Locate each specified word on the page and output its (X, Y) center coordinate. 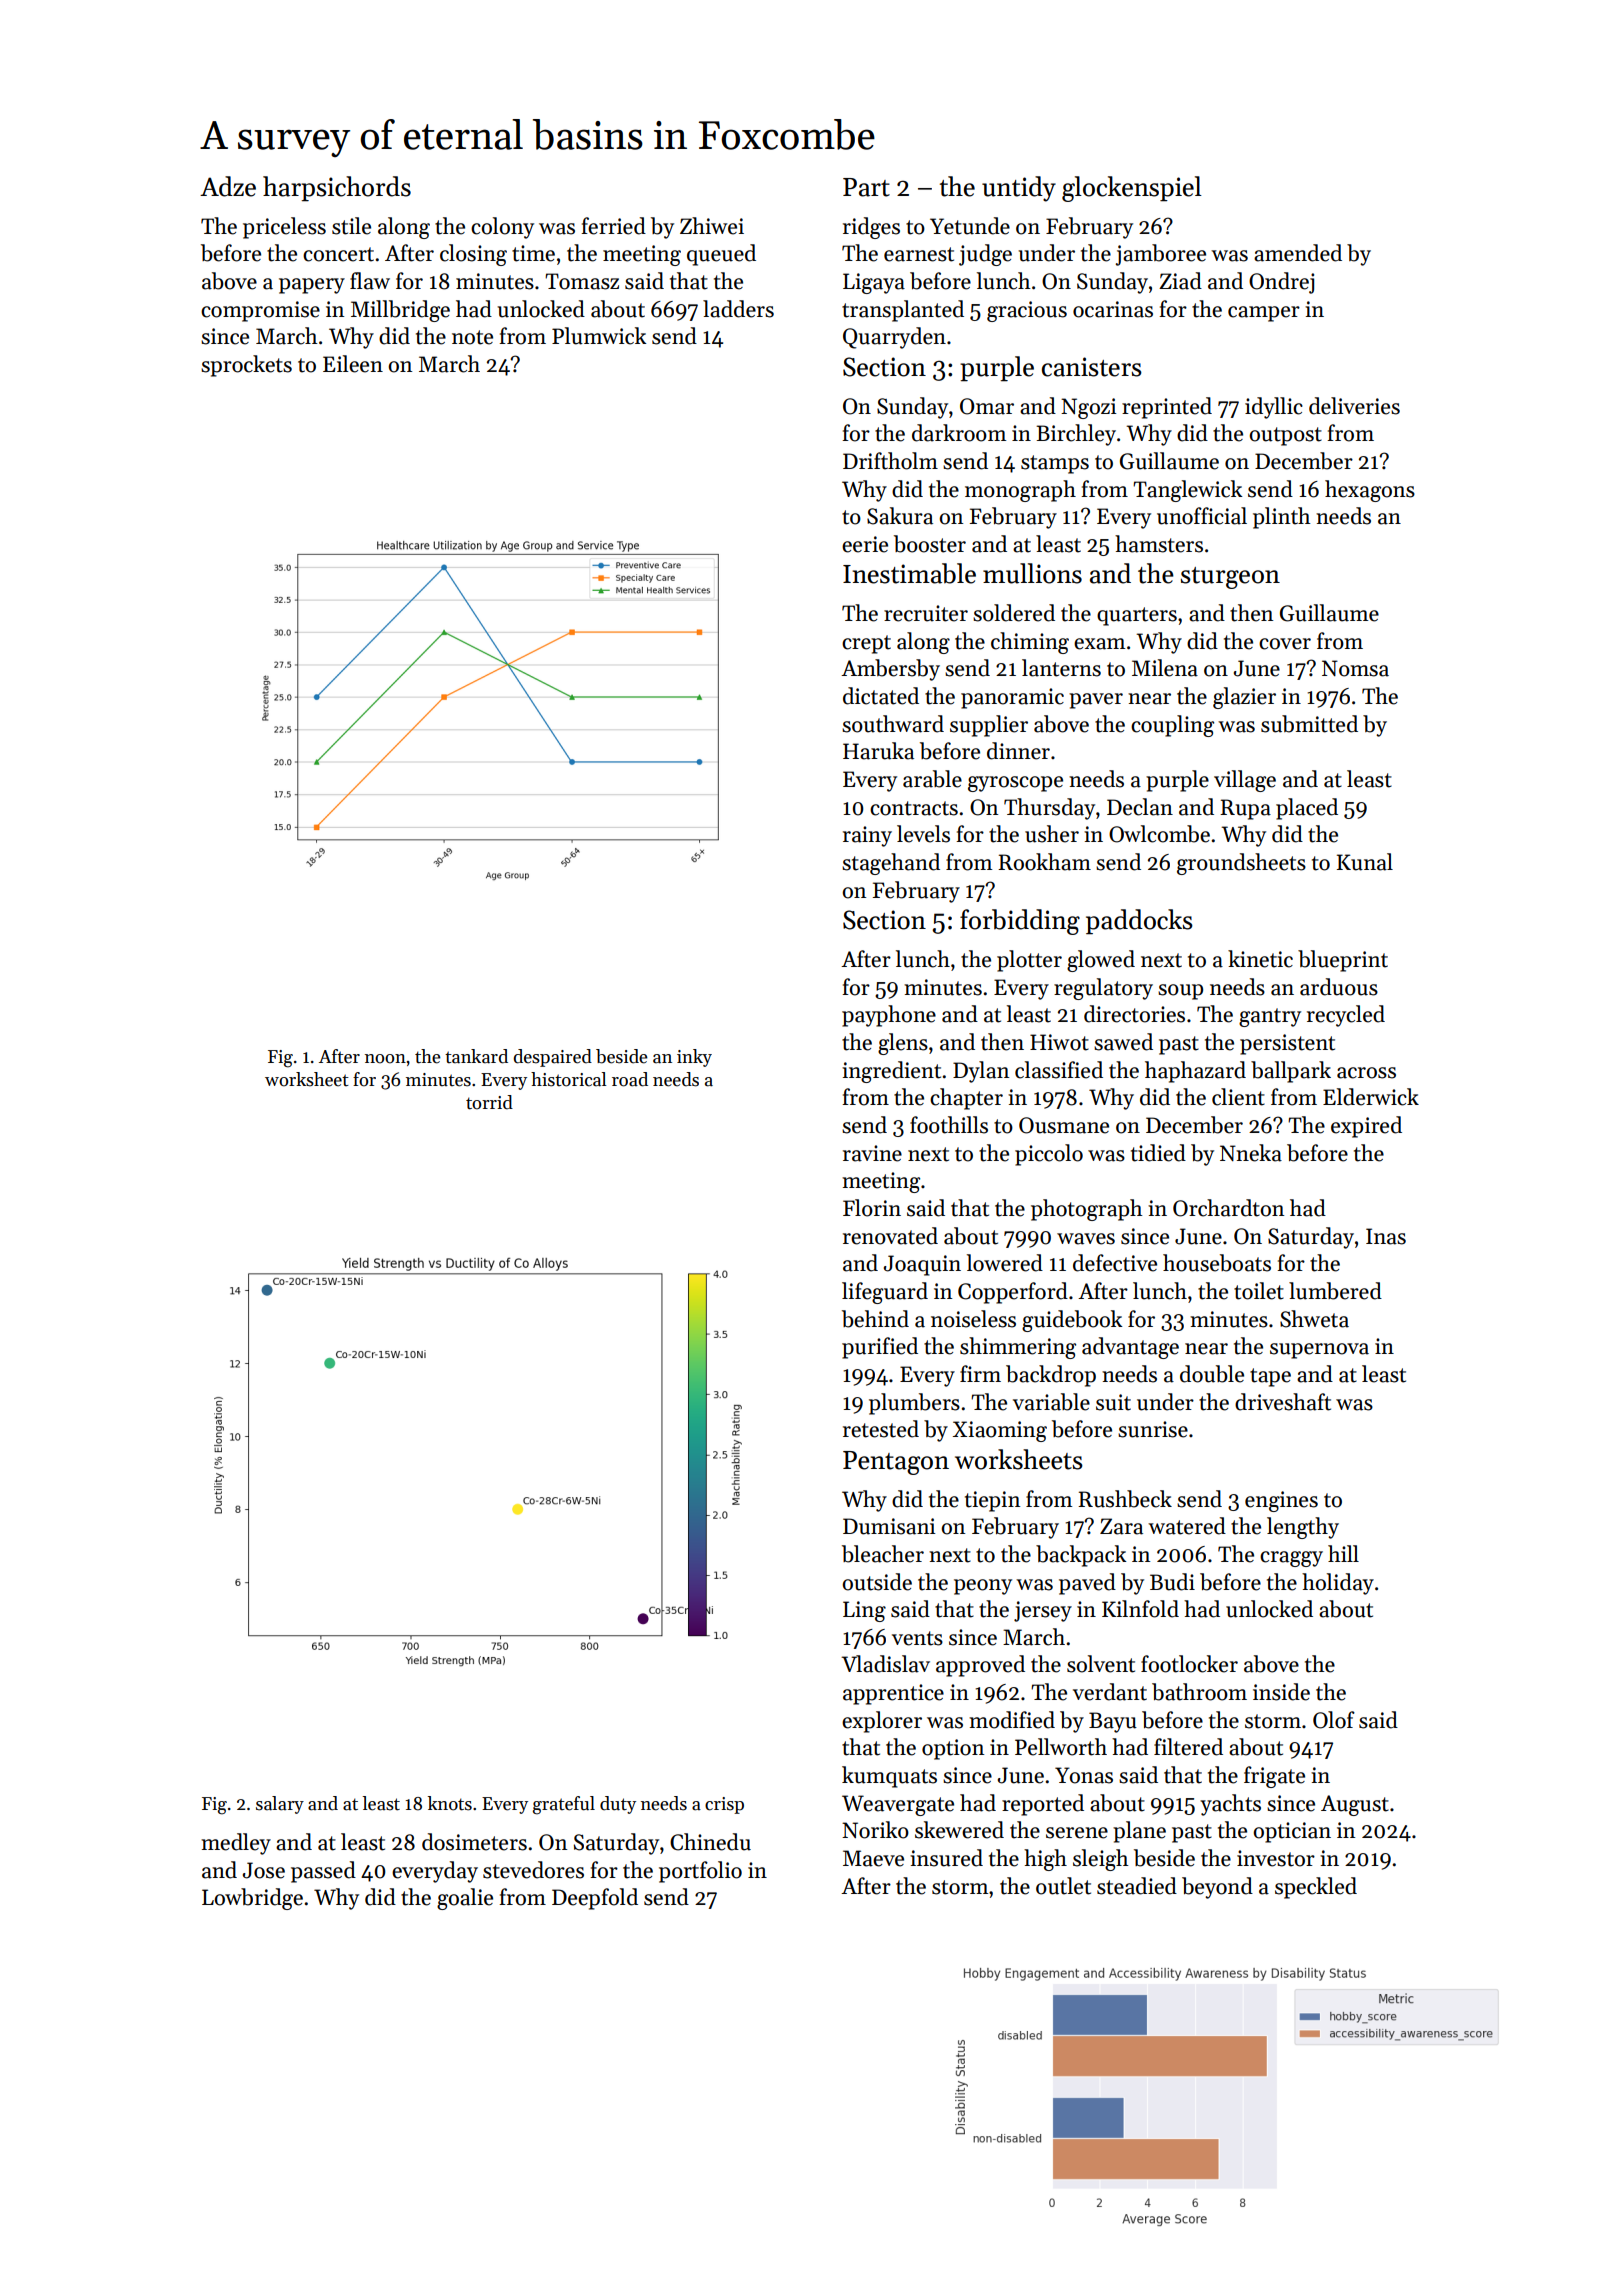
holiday (1338, 1584)
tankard (476, 1056)
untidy (1019, 189)
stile (351, 226)
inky (694, 1058)
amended (1298, 253)
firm (980, 1373)
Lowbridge (252, 1899)
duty (618, 1805)
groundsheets (1241, 864)
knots (450, 1803)
